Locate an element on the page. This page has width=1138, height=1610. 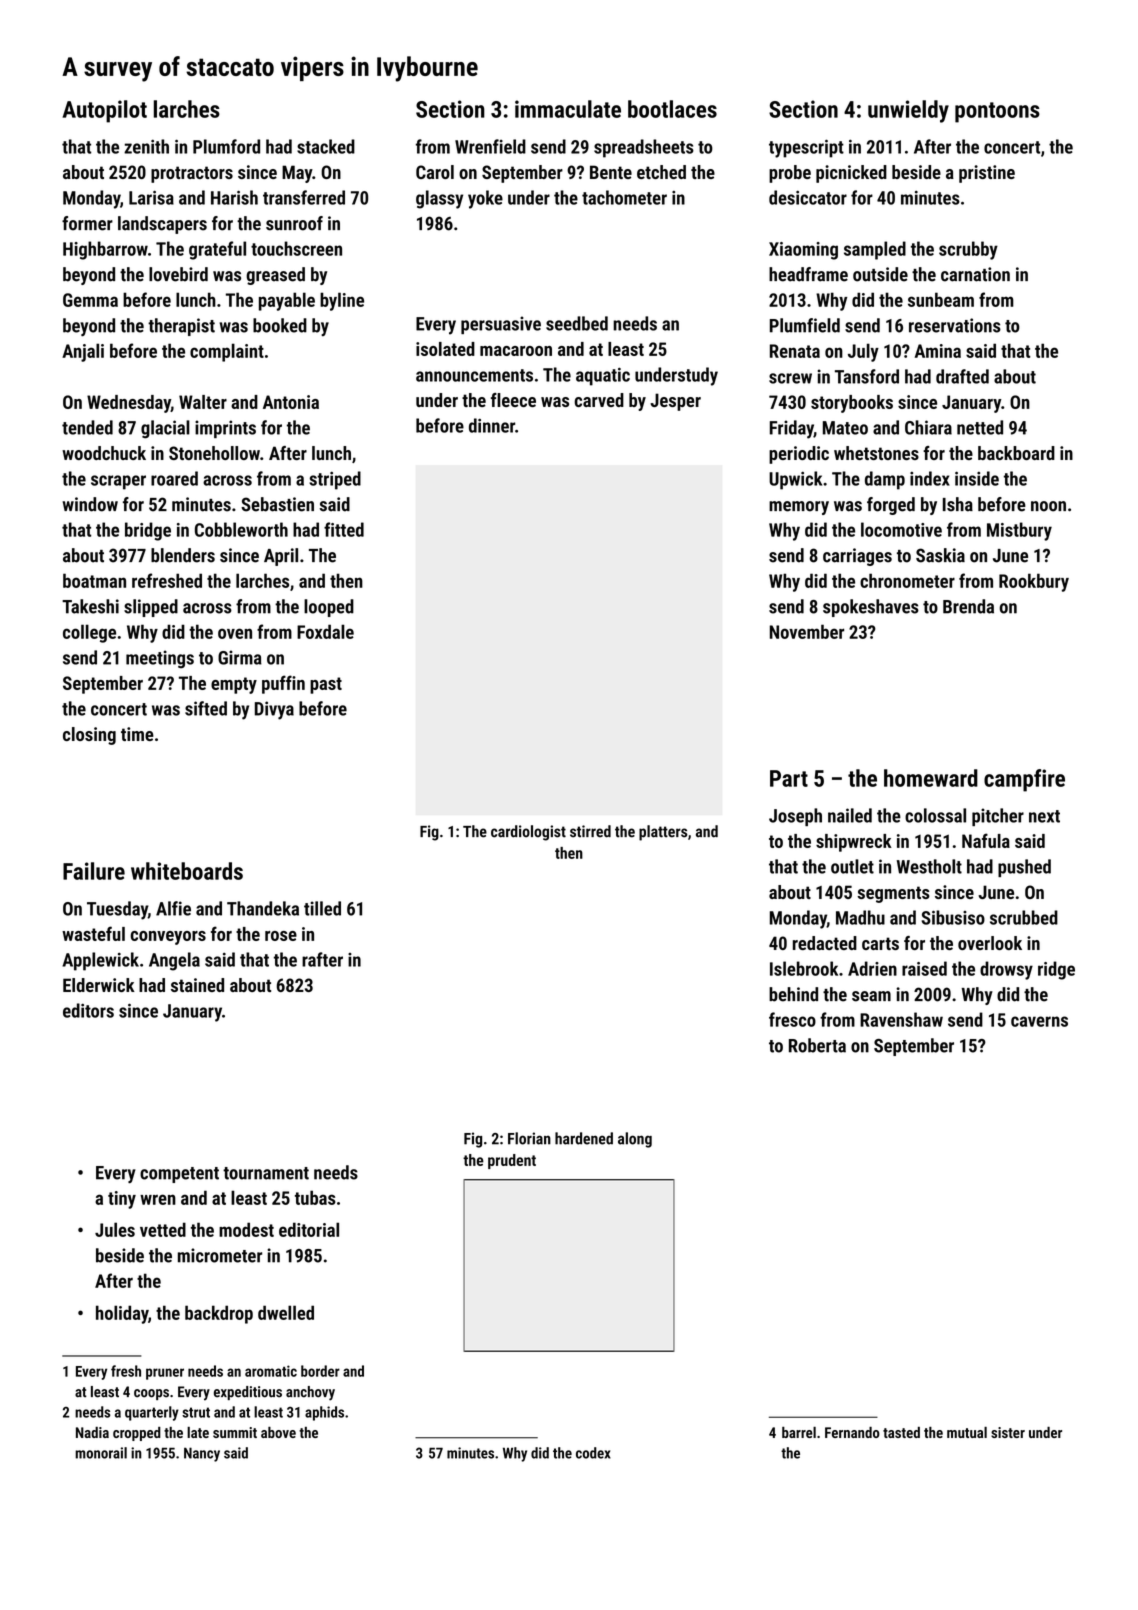
Part is located at coordinates (789, 778).
